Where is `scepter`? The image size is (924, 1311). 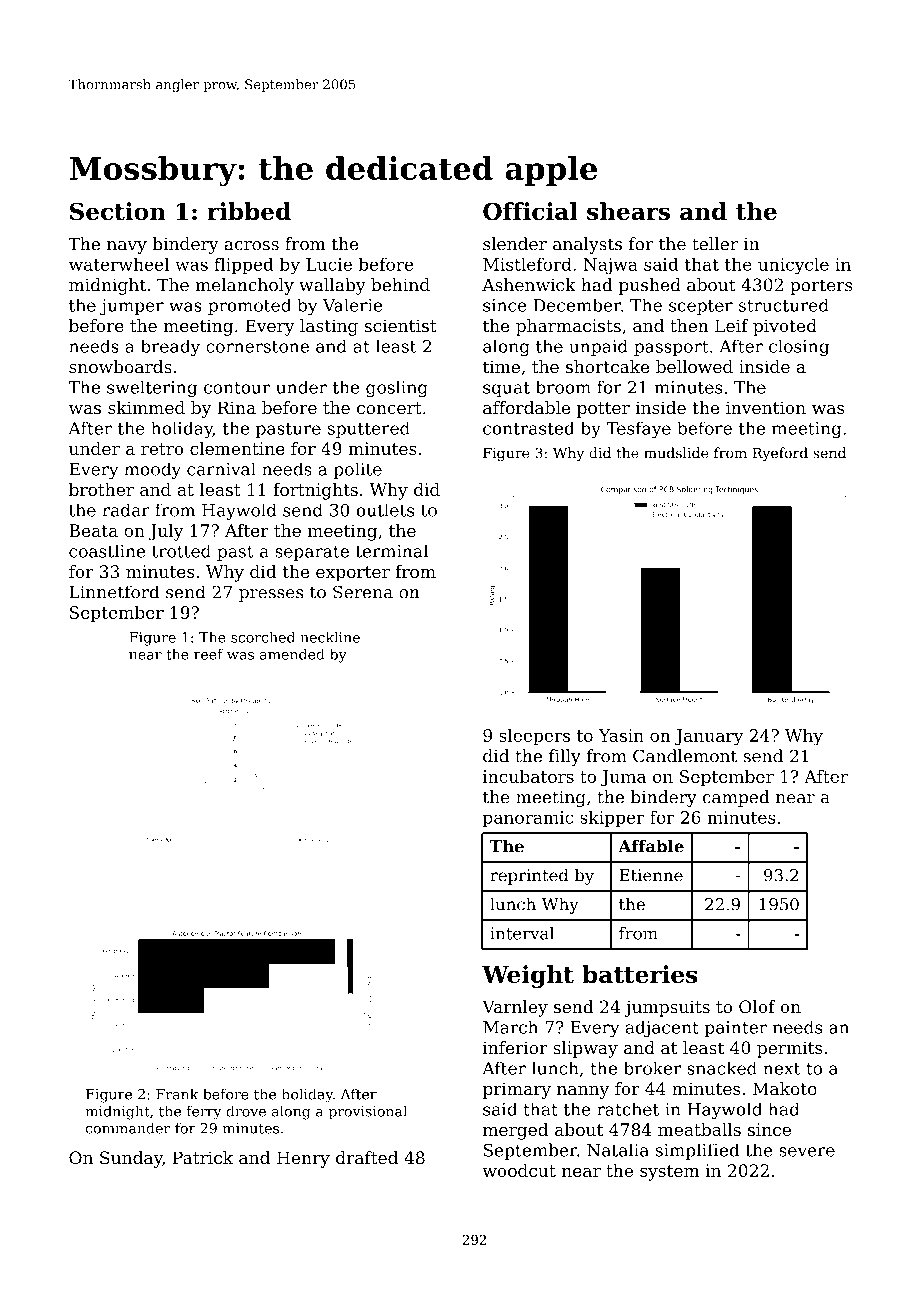
scepter is located at coordinates (701, 307).
